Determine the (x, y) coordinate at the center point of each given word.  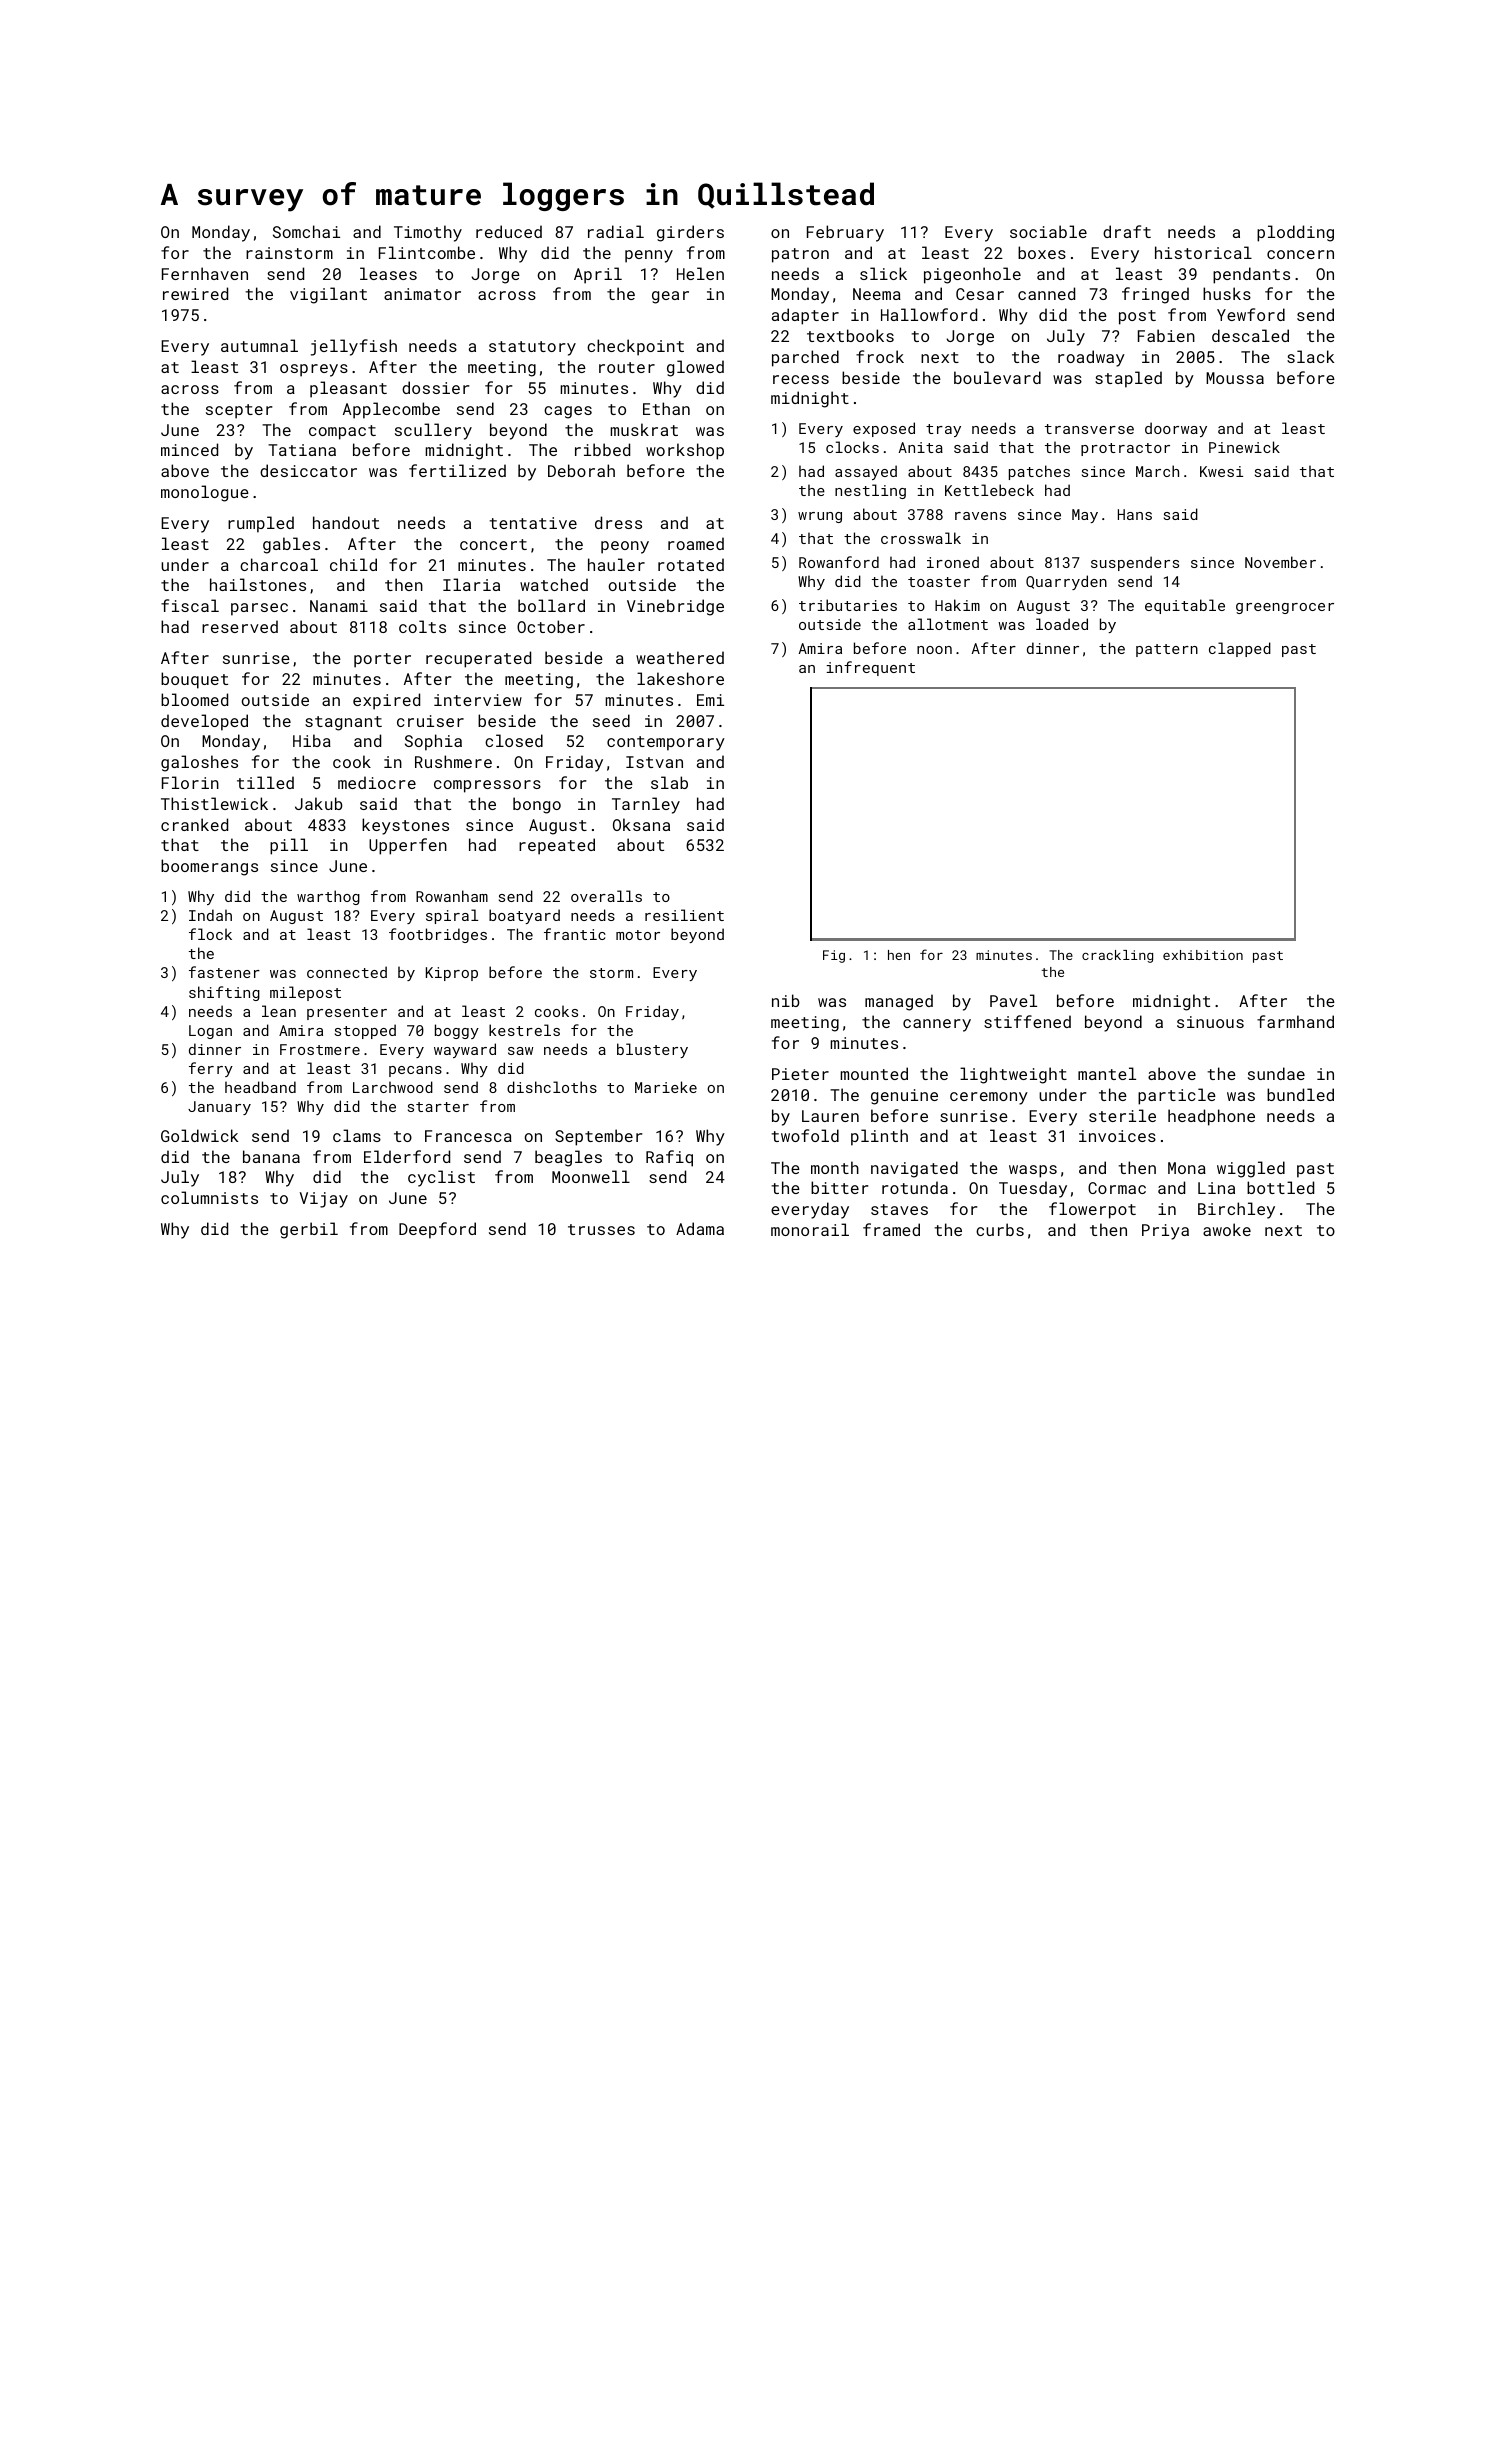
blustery (652, 1050)
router (627, 367)
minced (189, 449)
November (1280, 562)
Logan (210, 1032)
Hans (1135, 514)
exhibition (1203, 955)
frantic (575, 934)
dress (618, 522)
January (219, 1108)
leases (388, 273)
